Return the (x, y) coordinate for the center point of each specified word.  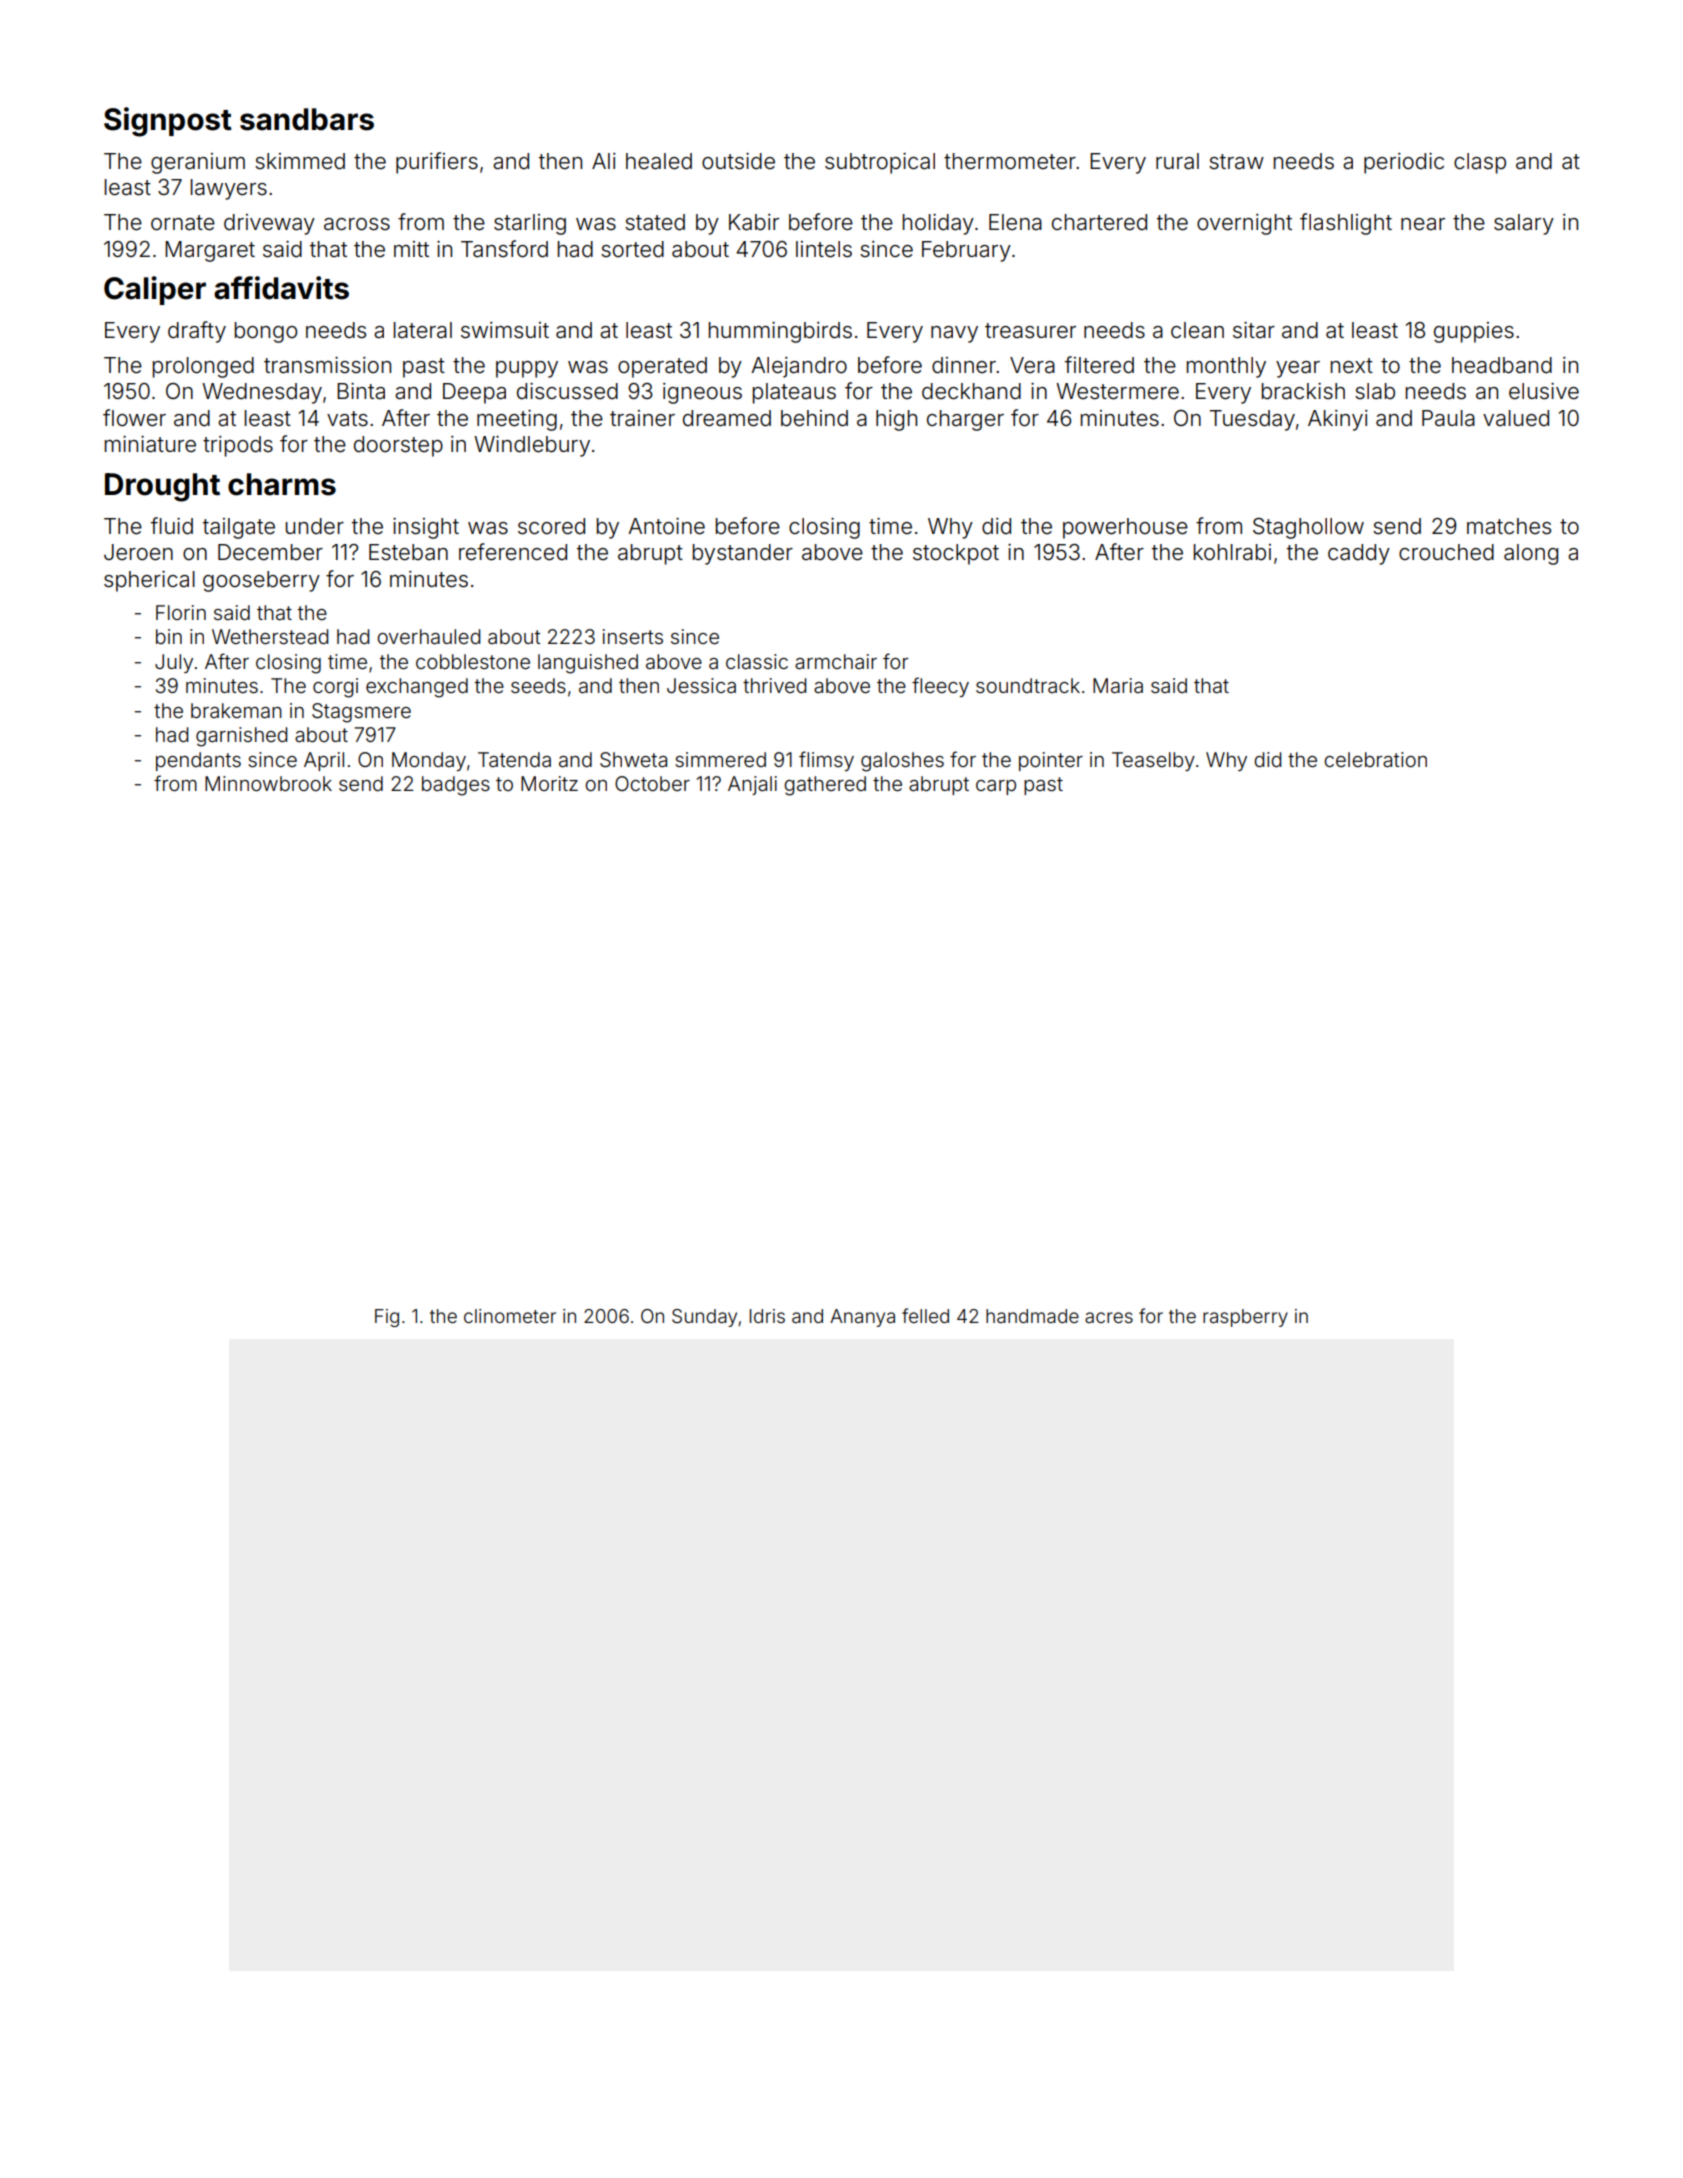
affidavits (281, 288)
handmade (1032, 1316)
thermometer (1010, 161)
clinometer (510, 1316)
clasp (1480, 163)
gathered (825, 786)
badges (456, 786)
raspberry (1245, 1318)
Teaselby (1153, 761)
